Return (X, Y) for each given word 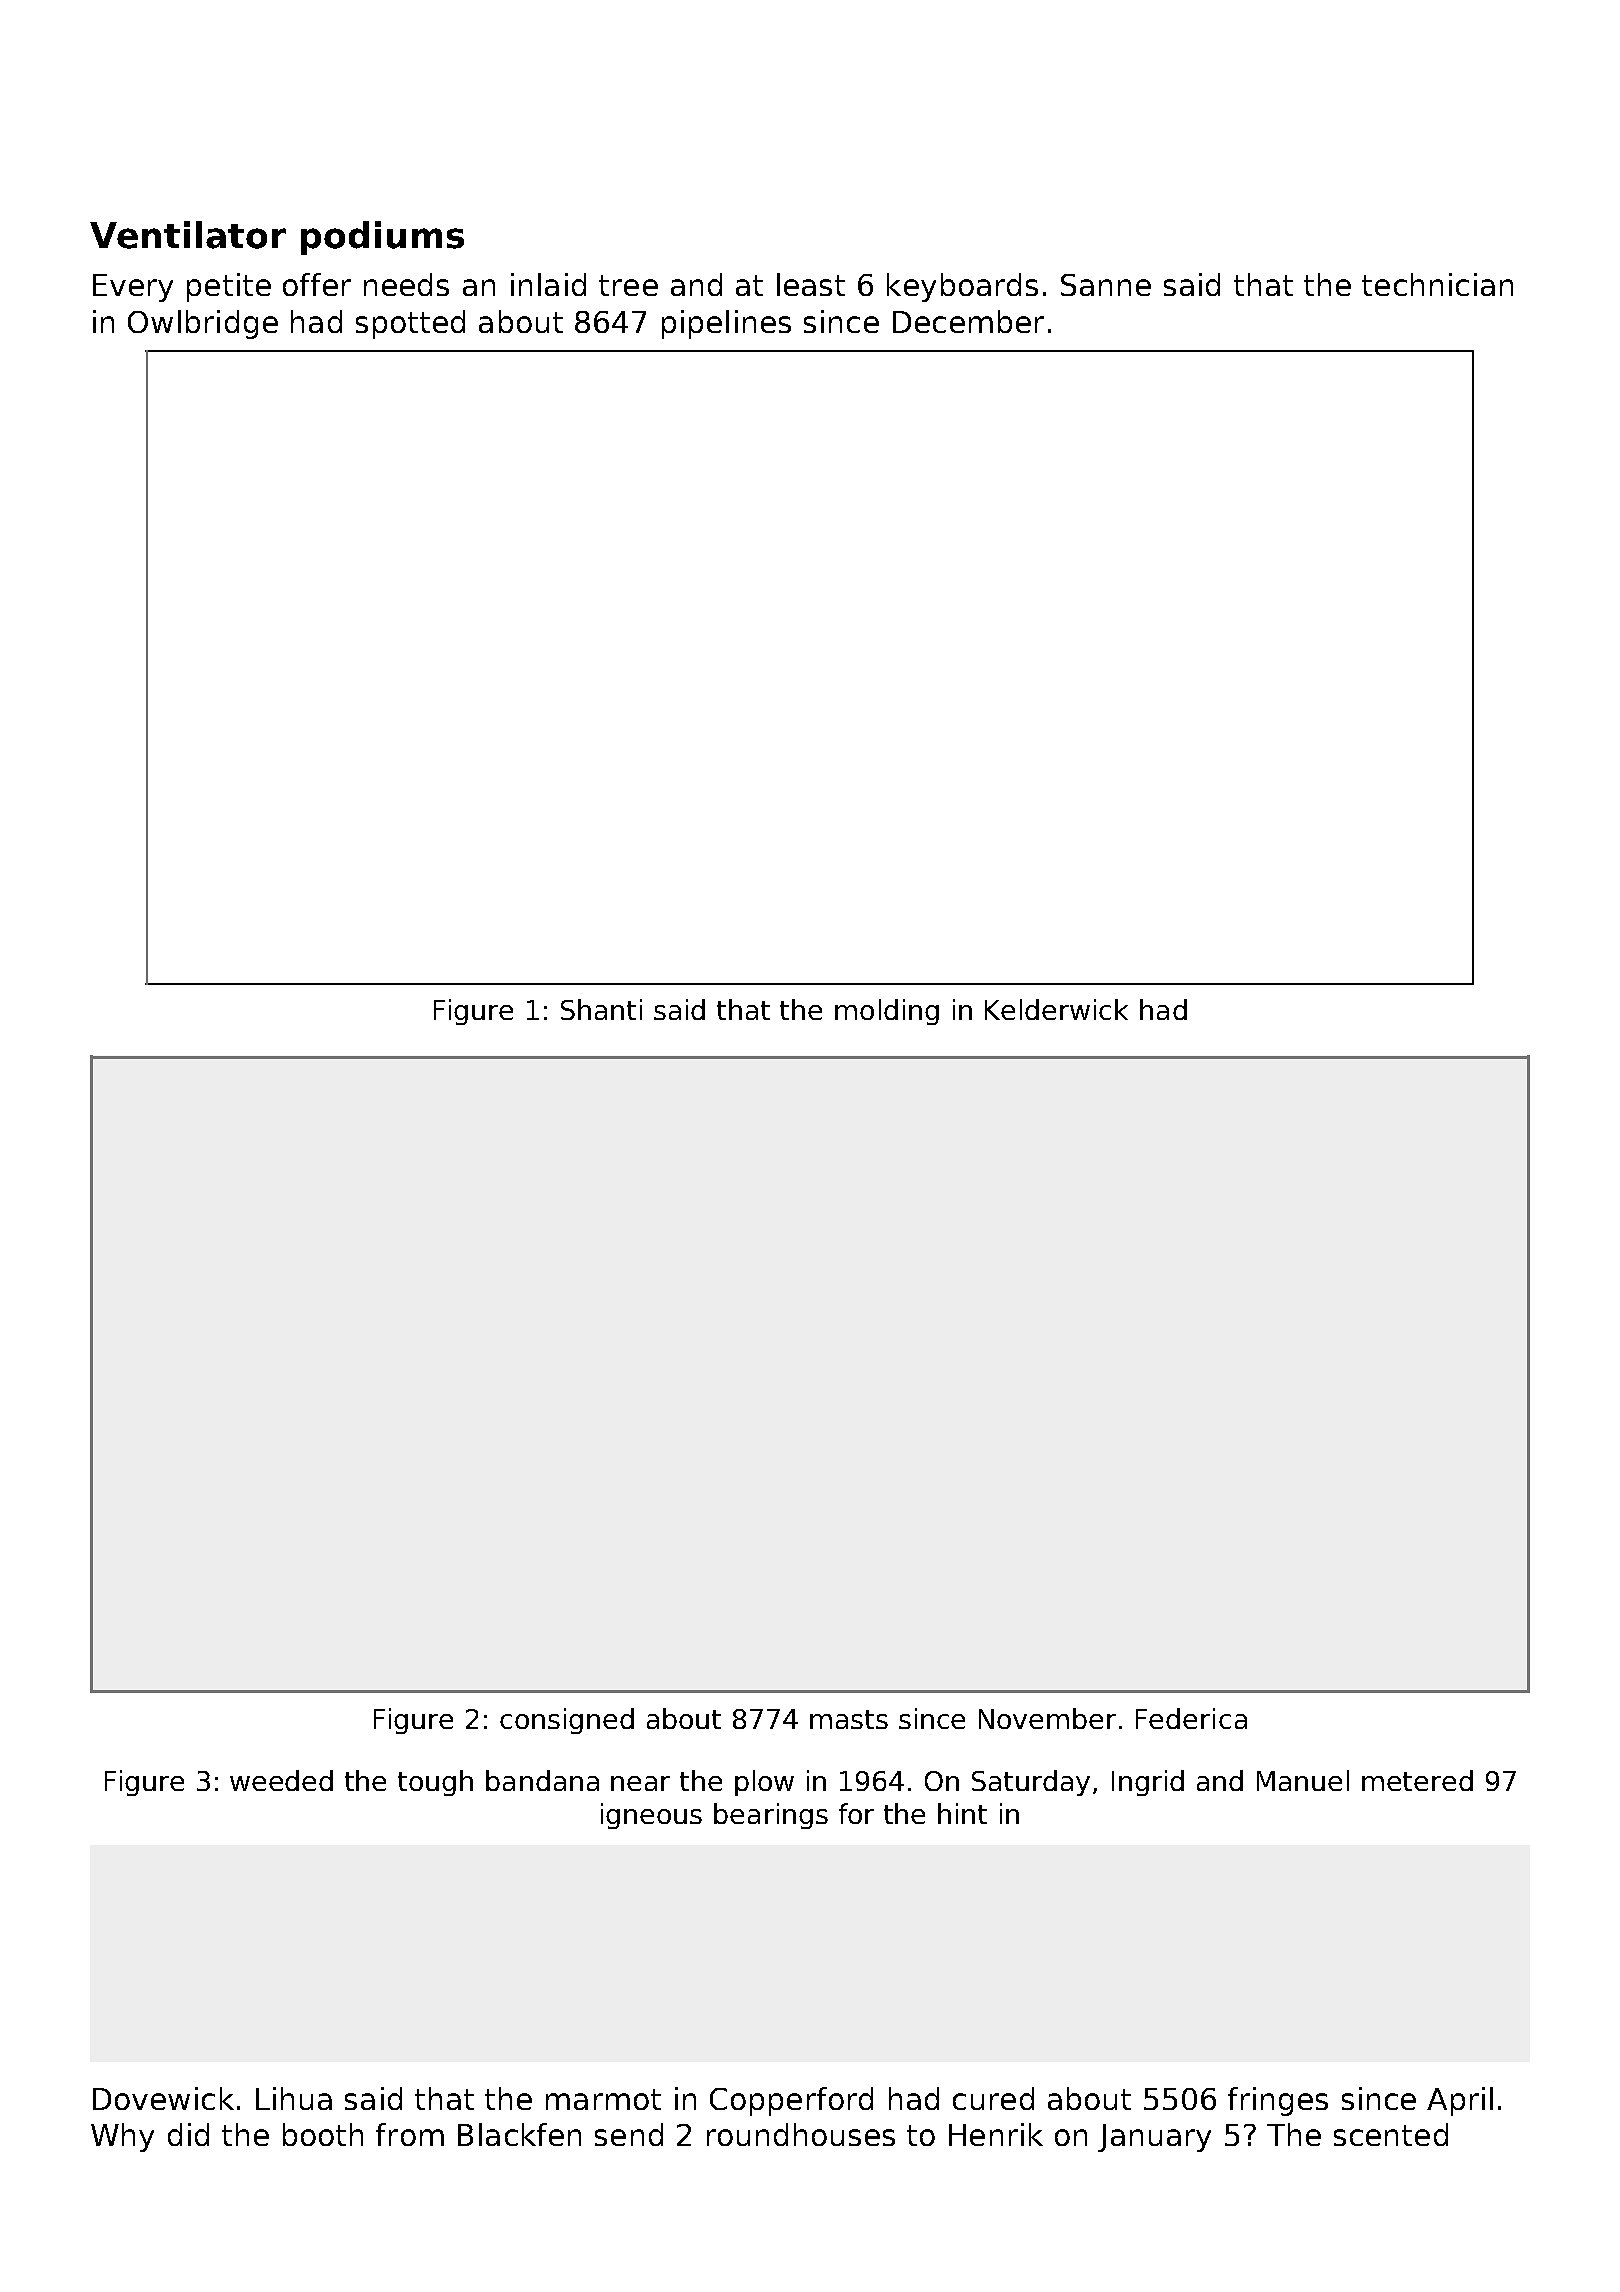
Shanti (601, 1009)
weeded (281, 1780)
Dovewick (163, 2098)
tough (435, 1783)
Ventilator (188, 235)
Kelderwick (1056, 1009)
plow (764, 1783)
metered (1417, 1780)
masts (849, 1719)
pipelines (726, 324)
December (968, 321)
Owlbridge (203, 324)
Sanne (1106, 285)
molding (887, 1012)
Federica (1191, 1718)
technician (1437, 284)
